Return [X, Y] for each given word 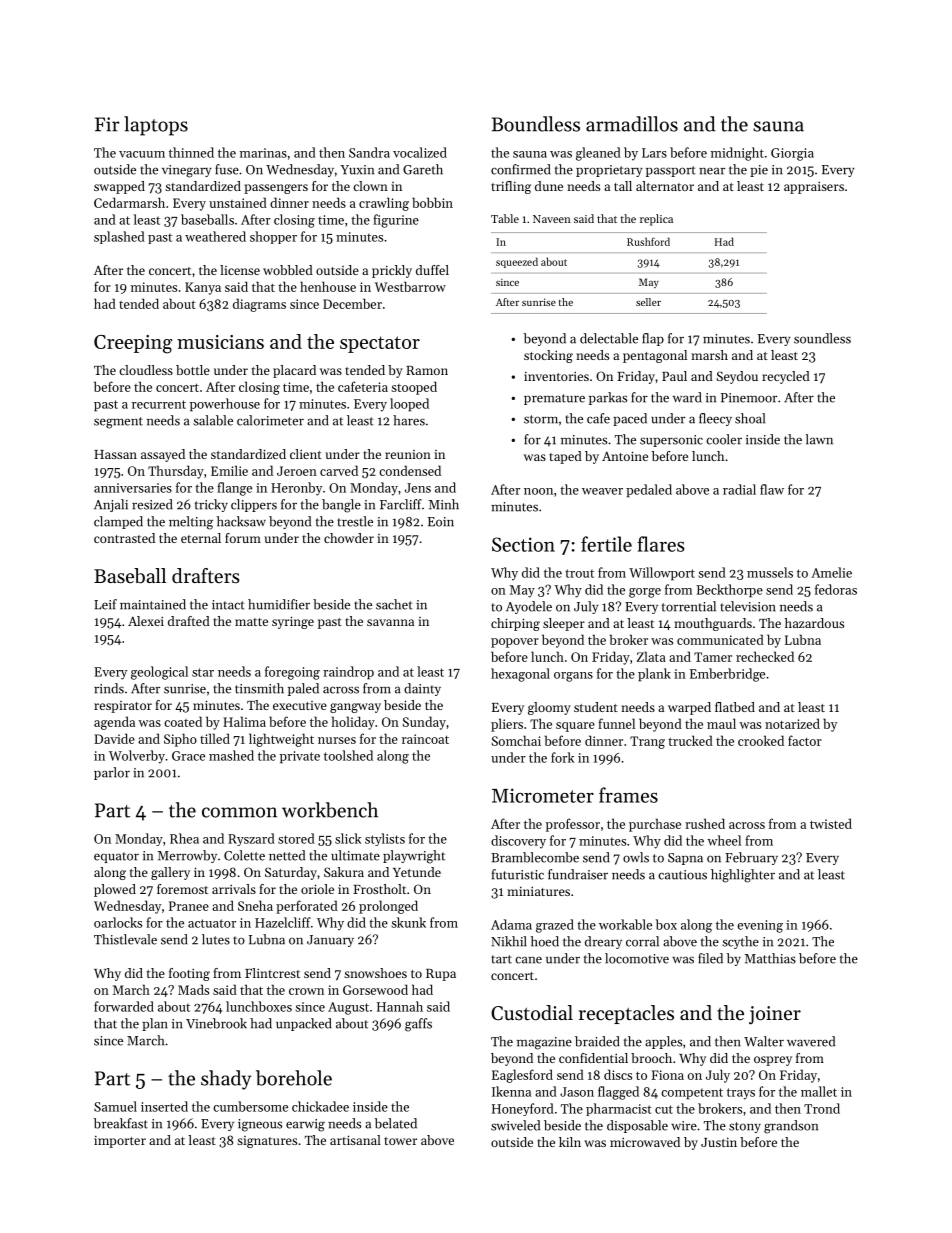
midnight [737, 154]
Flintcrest [272, 973]
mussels [770, 572]
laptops [156, 126]
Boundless [536, 124]
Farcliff [401, 504]
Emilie [229, 470]
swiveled [515, 1125]
